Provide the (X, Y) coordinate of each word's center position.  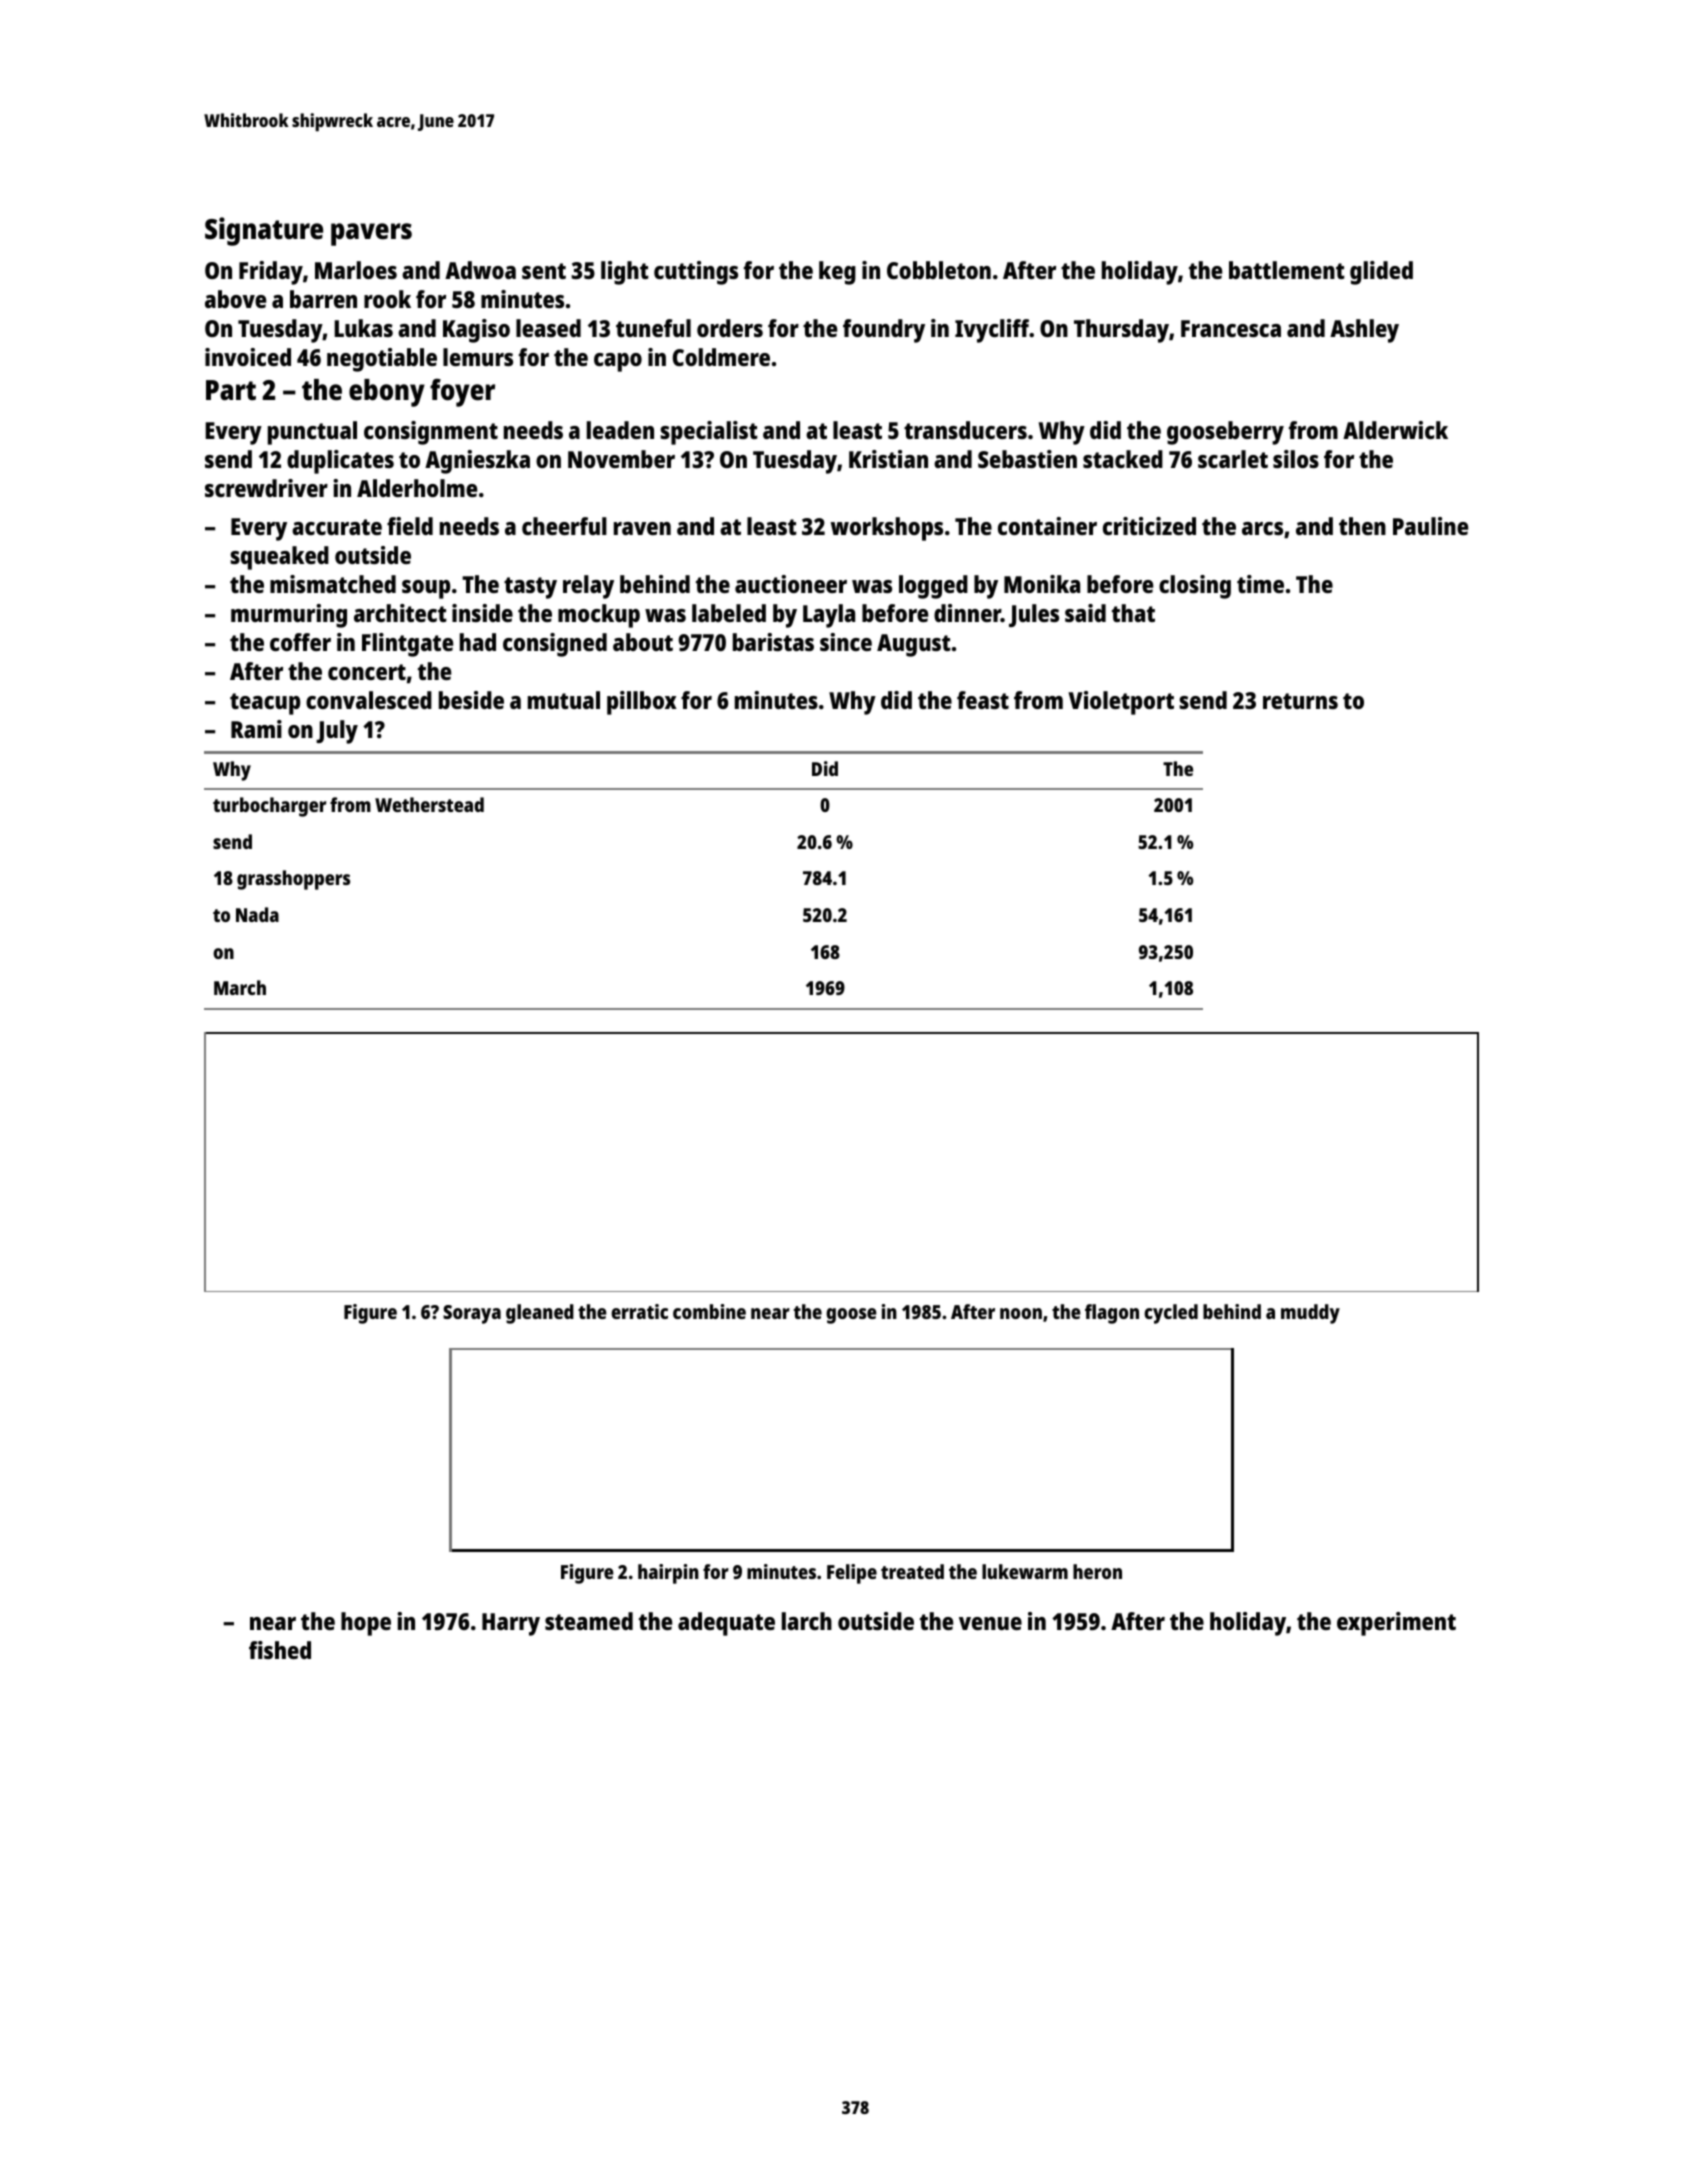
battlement (1287, 270)
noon (1021, 1313)
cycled (1171, 1314)
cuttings (696, 273)
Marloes (356, 270)
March (240, 987)
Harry (511, 1624)
